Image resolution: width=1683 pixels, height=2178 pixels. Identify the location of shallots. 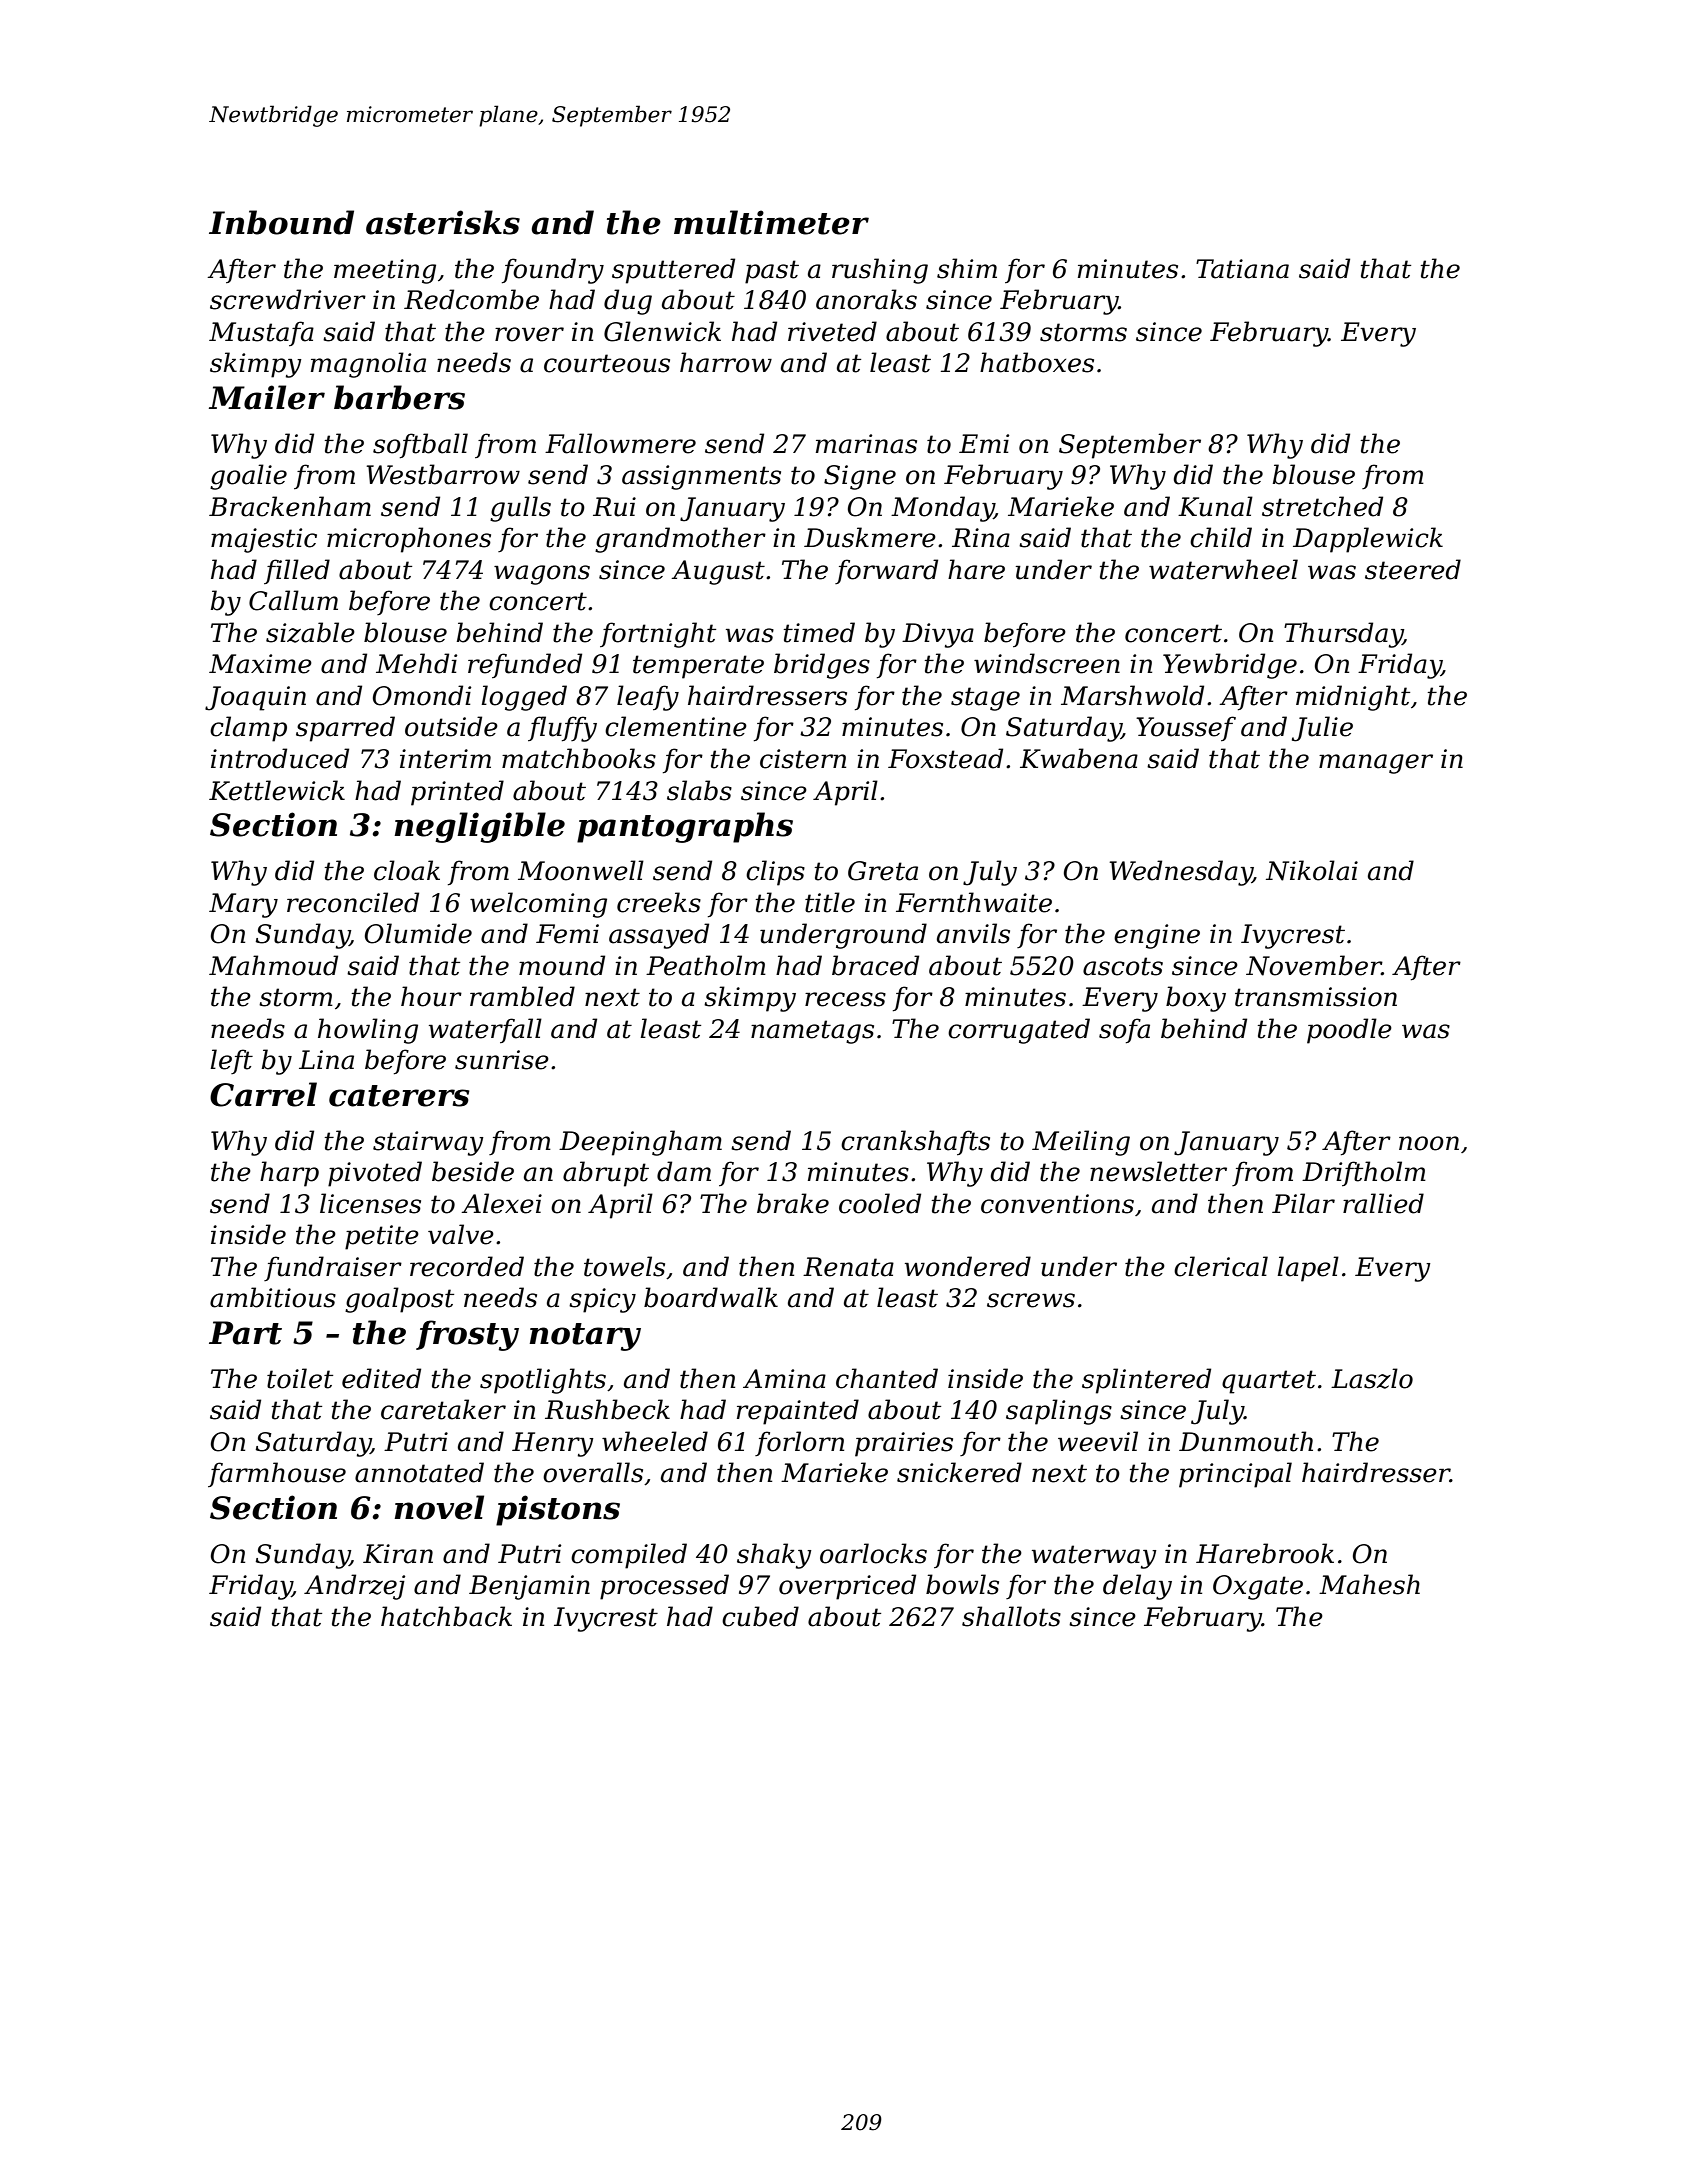
(1011, 1616).
